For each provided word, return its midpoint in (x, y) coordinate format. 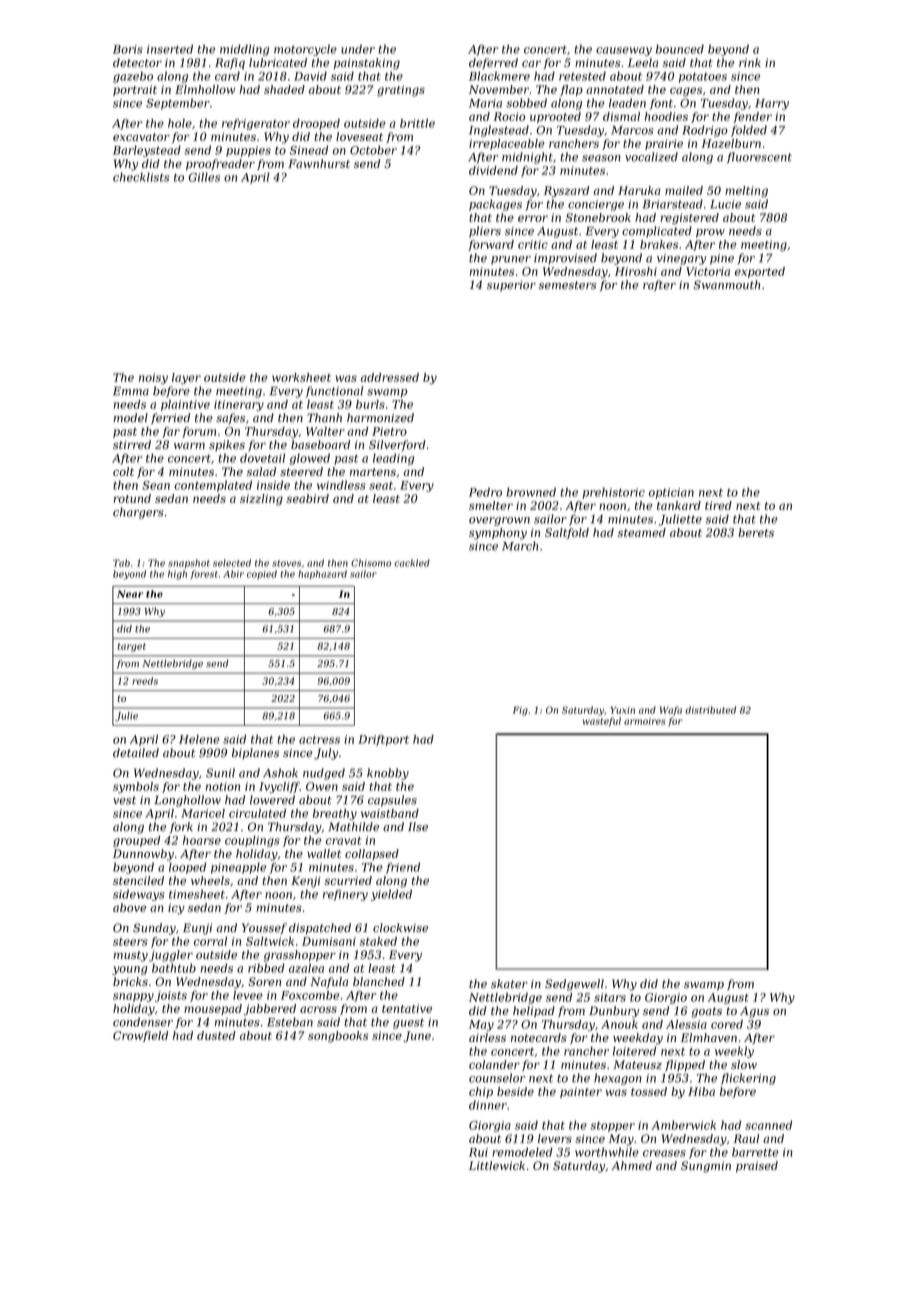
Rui (478, 1152)
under (358, 49)
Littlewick (497, 1165)
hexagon (618, 1079)
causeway (624, 51)
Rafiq (230, 64)
